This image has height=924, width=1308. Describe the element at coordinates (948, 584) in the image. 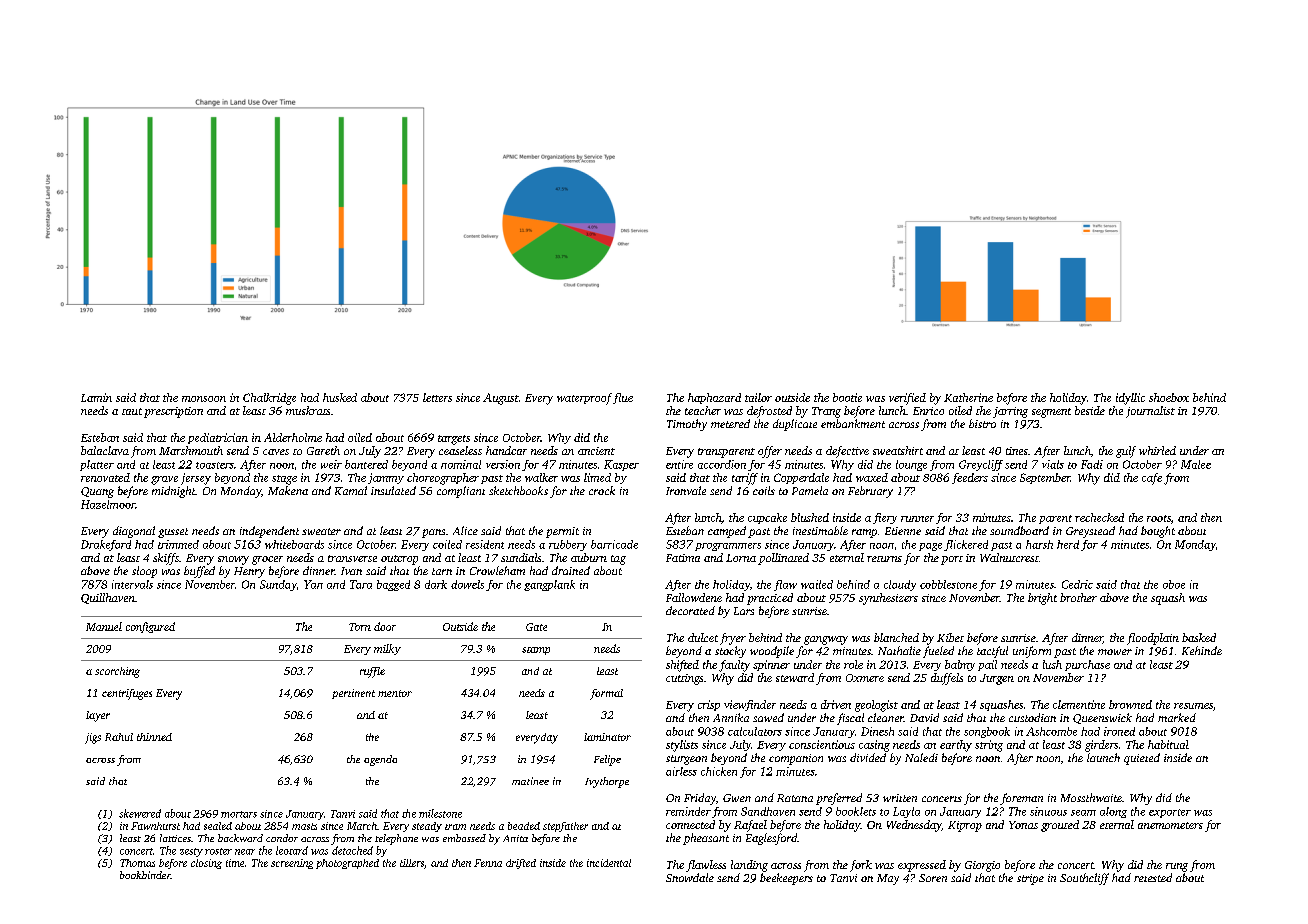

I see `cobblestone` at that location.
